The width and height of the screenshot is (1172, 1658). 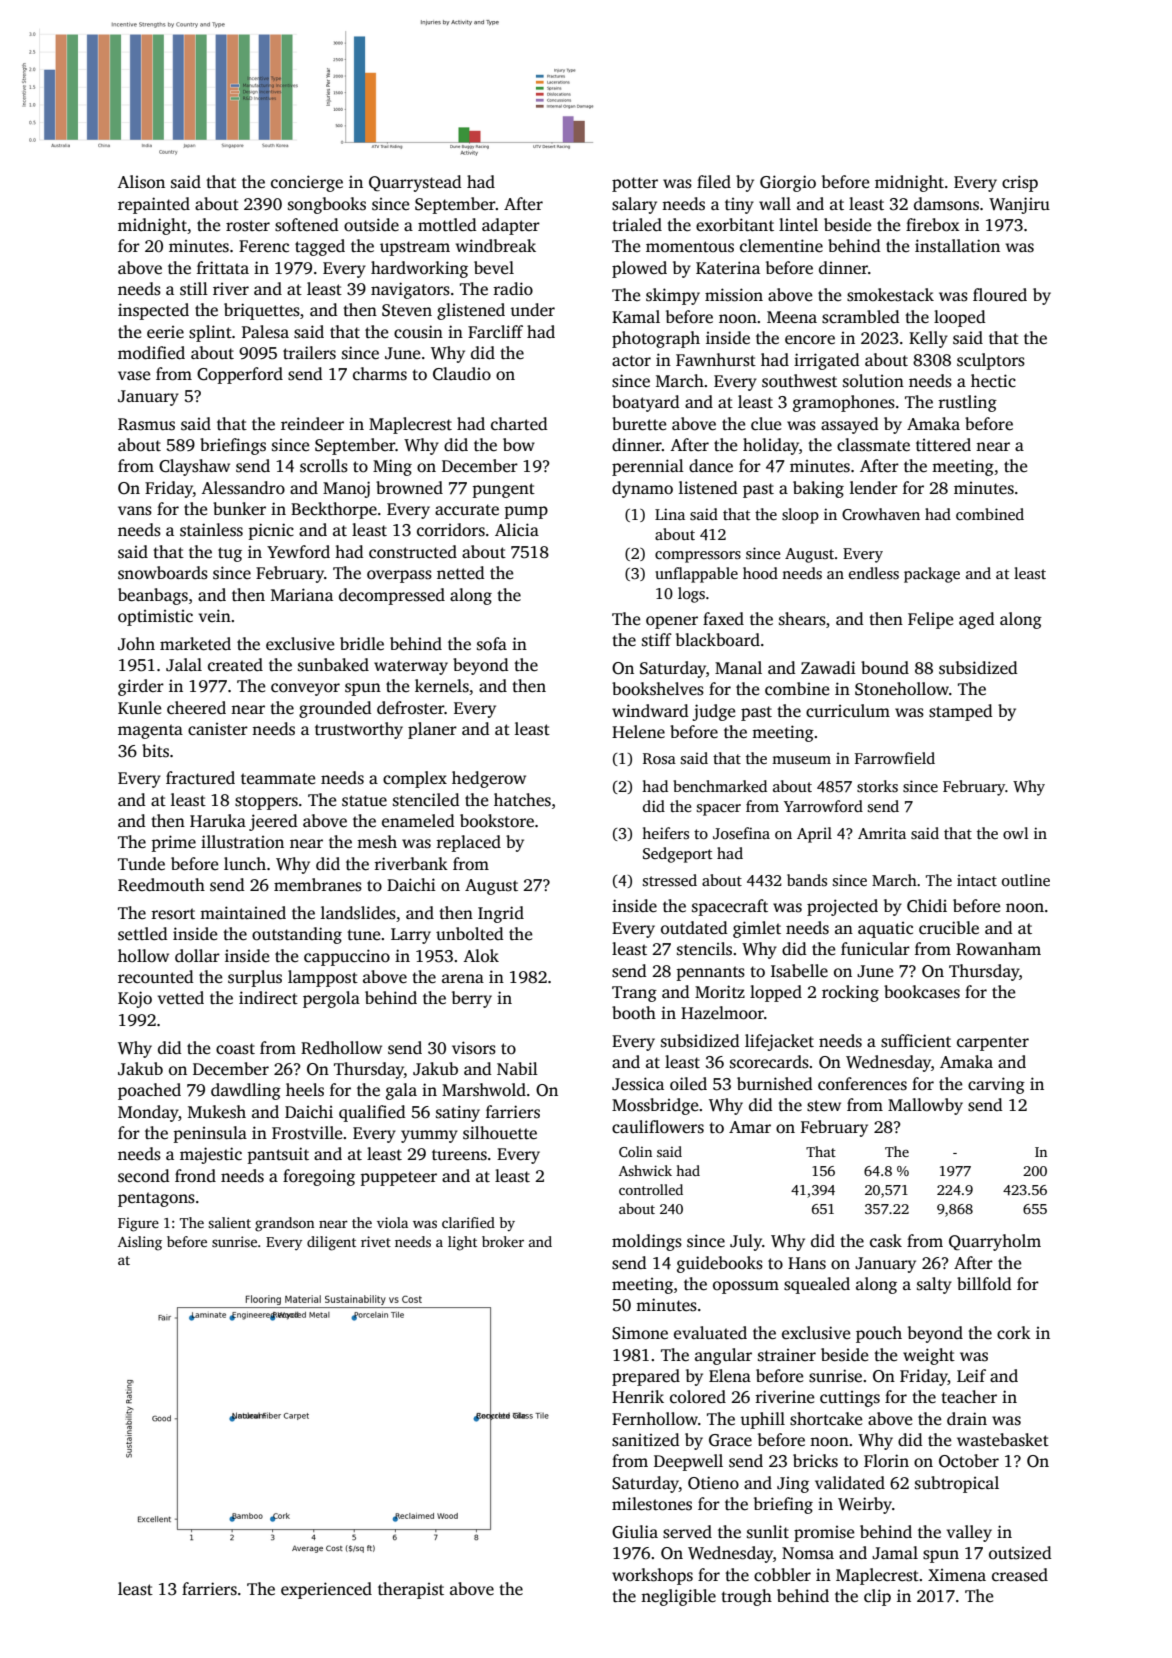 What do you see at coordinates (1020, 183) in the screenshot?
I see `crisp` at bounding box center [1020, 183].
